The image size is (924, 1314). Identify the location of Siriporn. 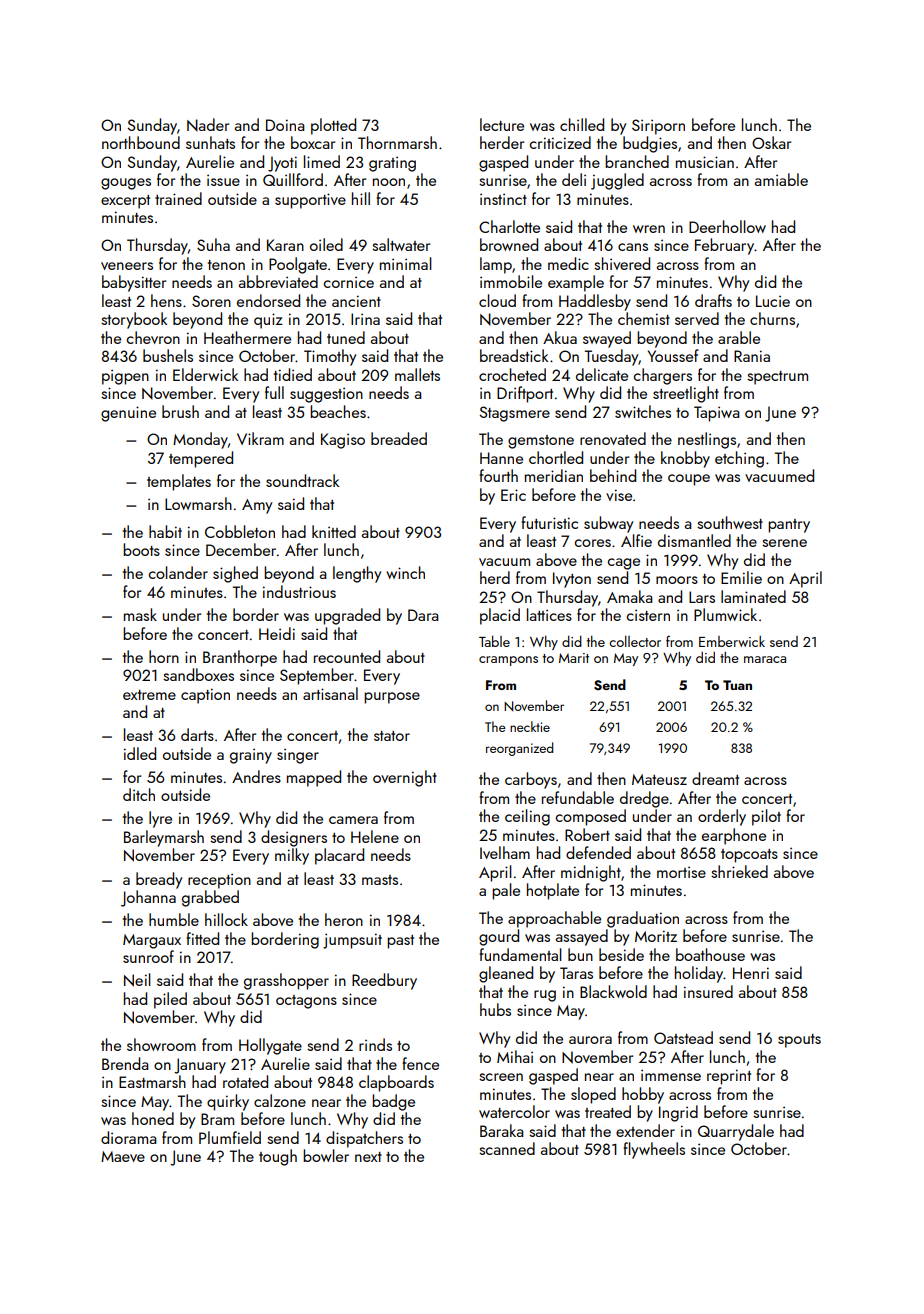
(658, 127).
